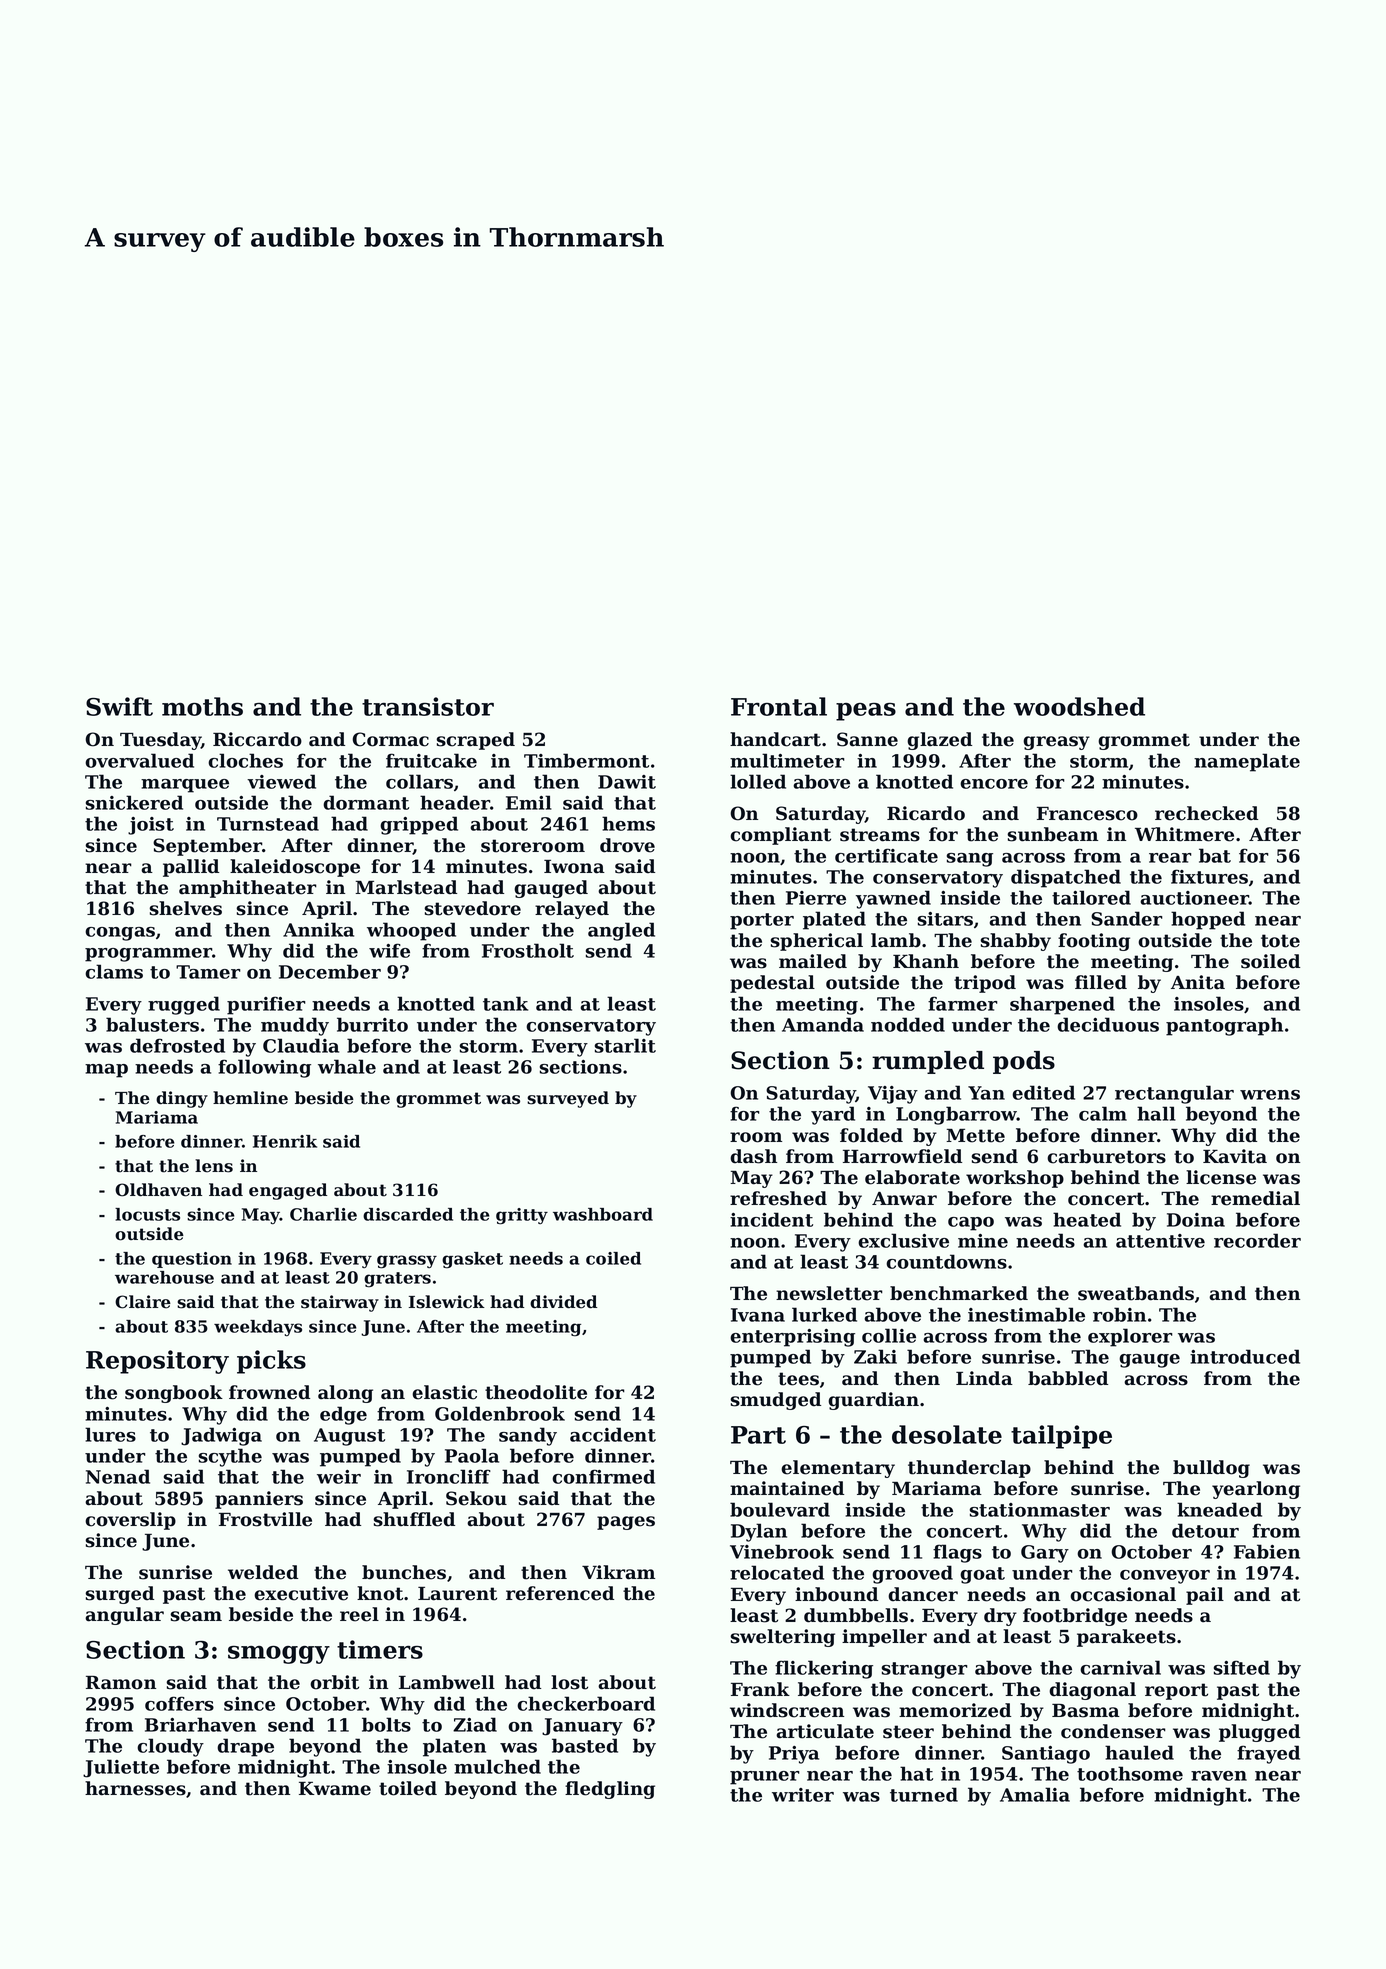  Describe the element at coordinates (119, 706) in the page. I see `Swift` at that location.
